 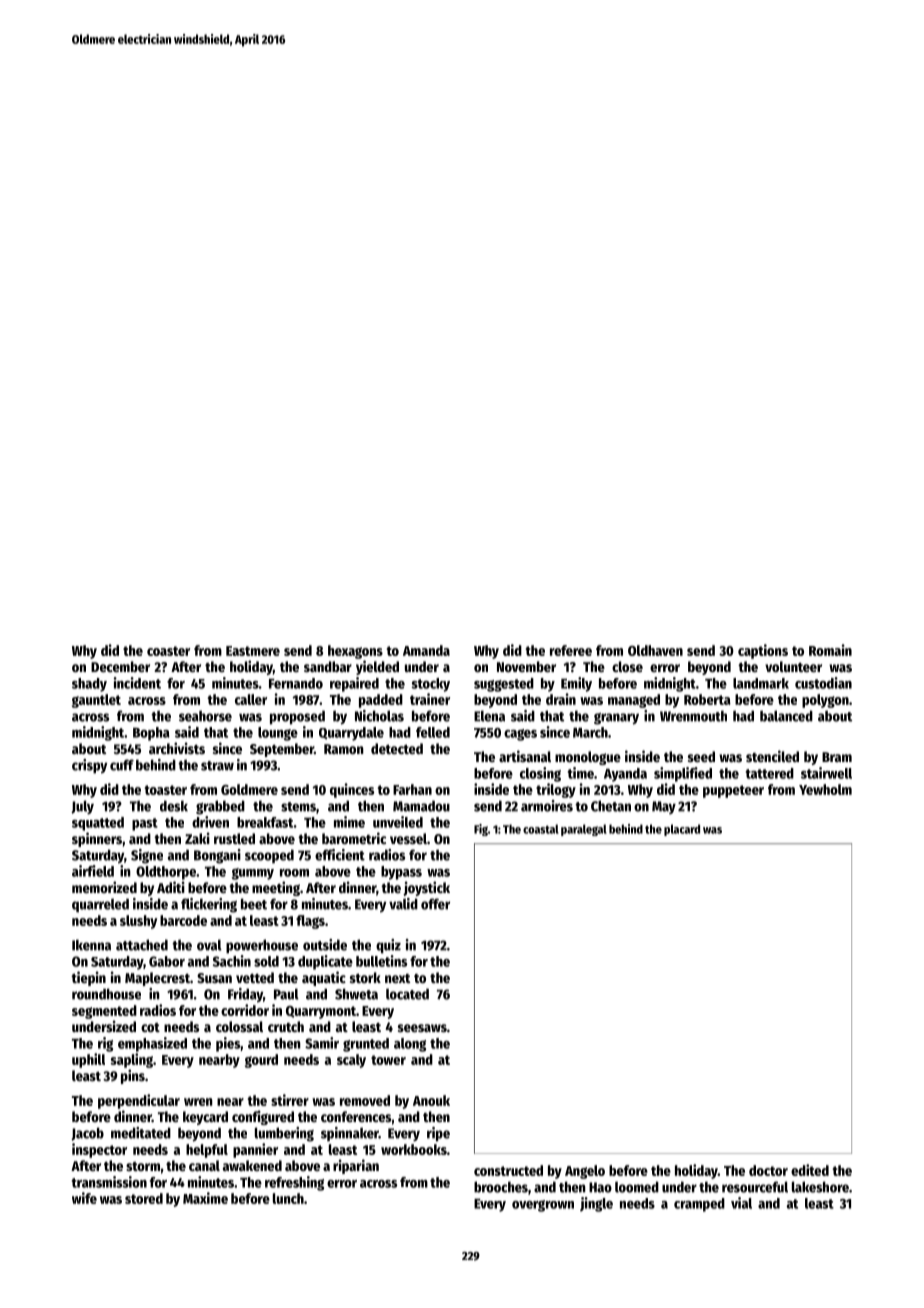 What do you see at coordinates (120, 666) in the page?
I see `December` at bounding box center [120, 666].
